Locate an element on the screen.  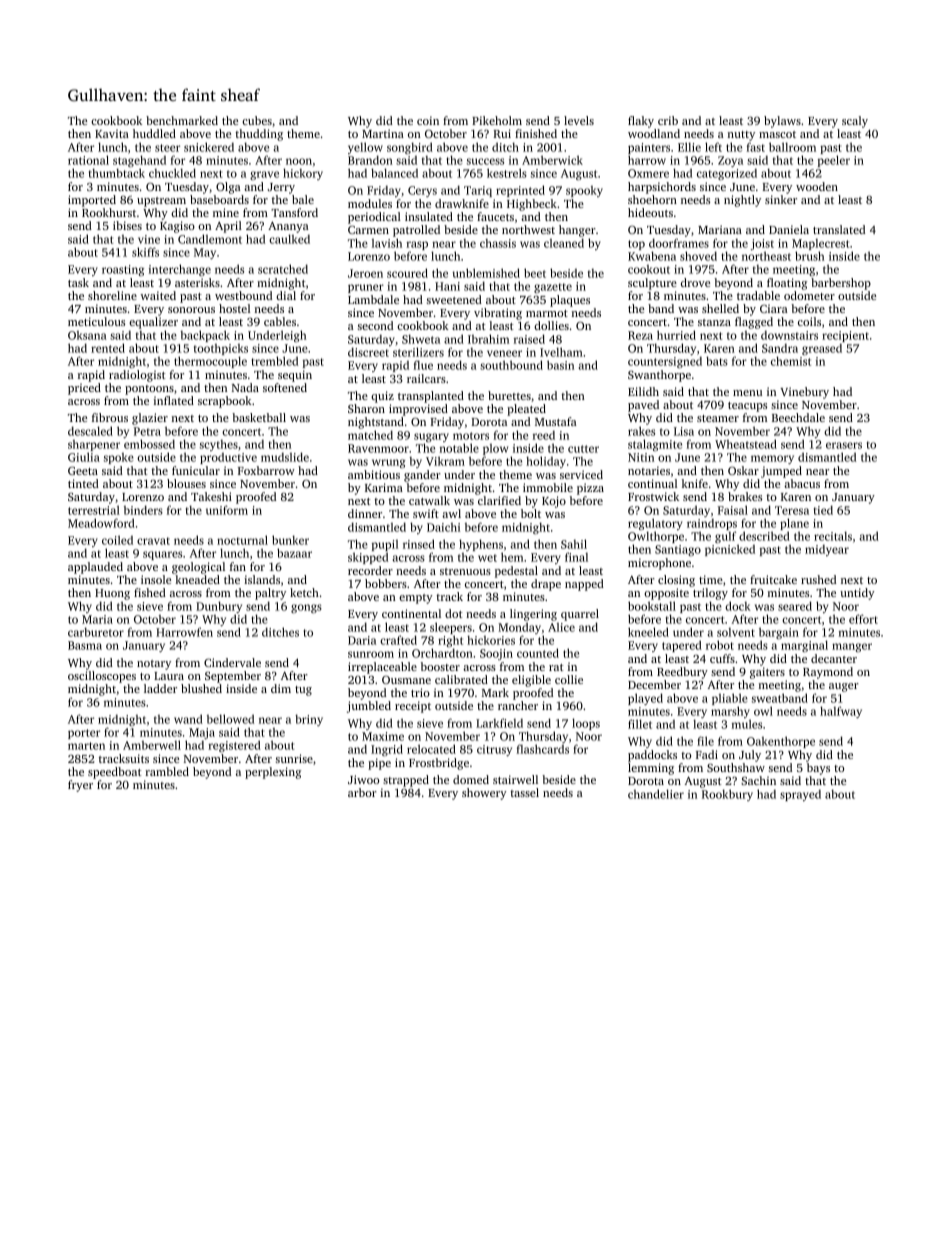
lavish is located at coordinates (387, 243).
